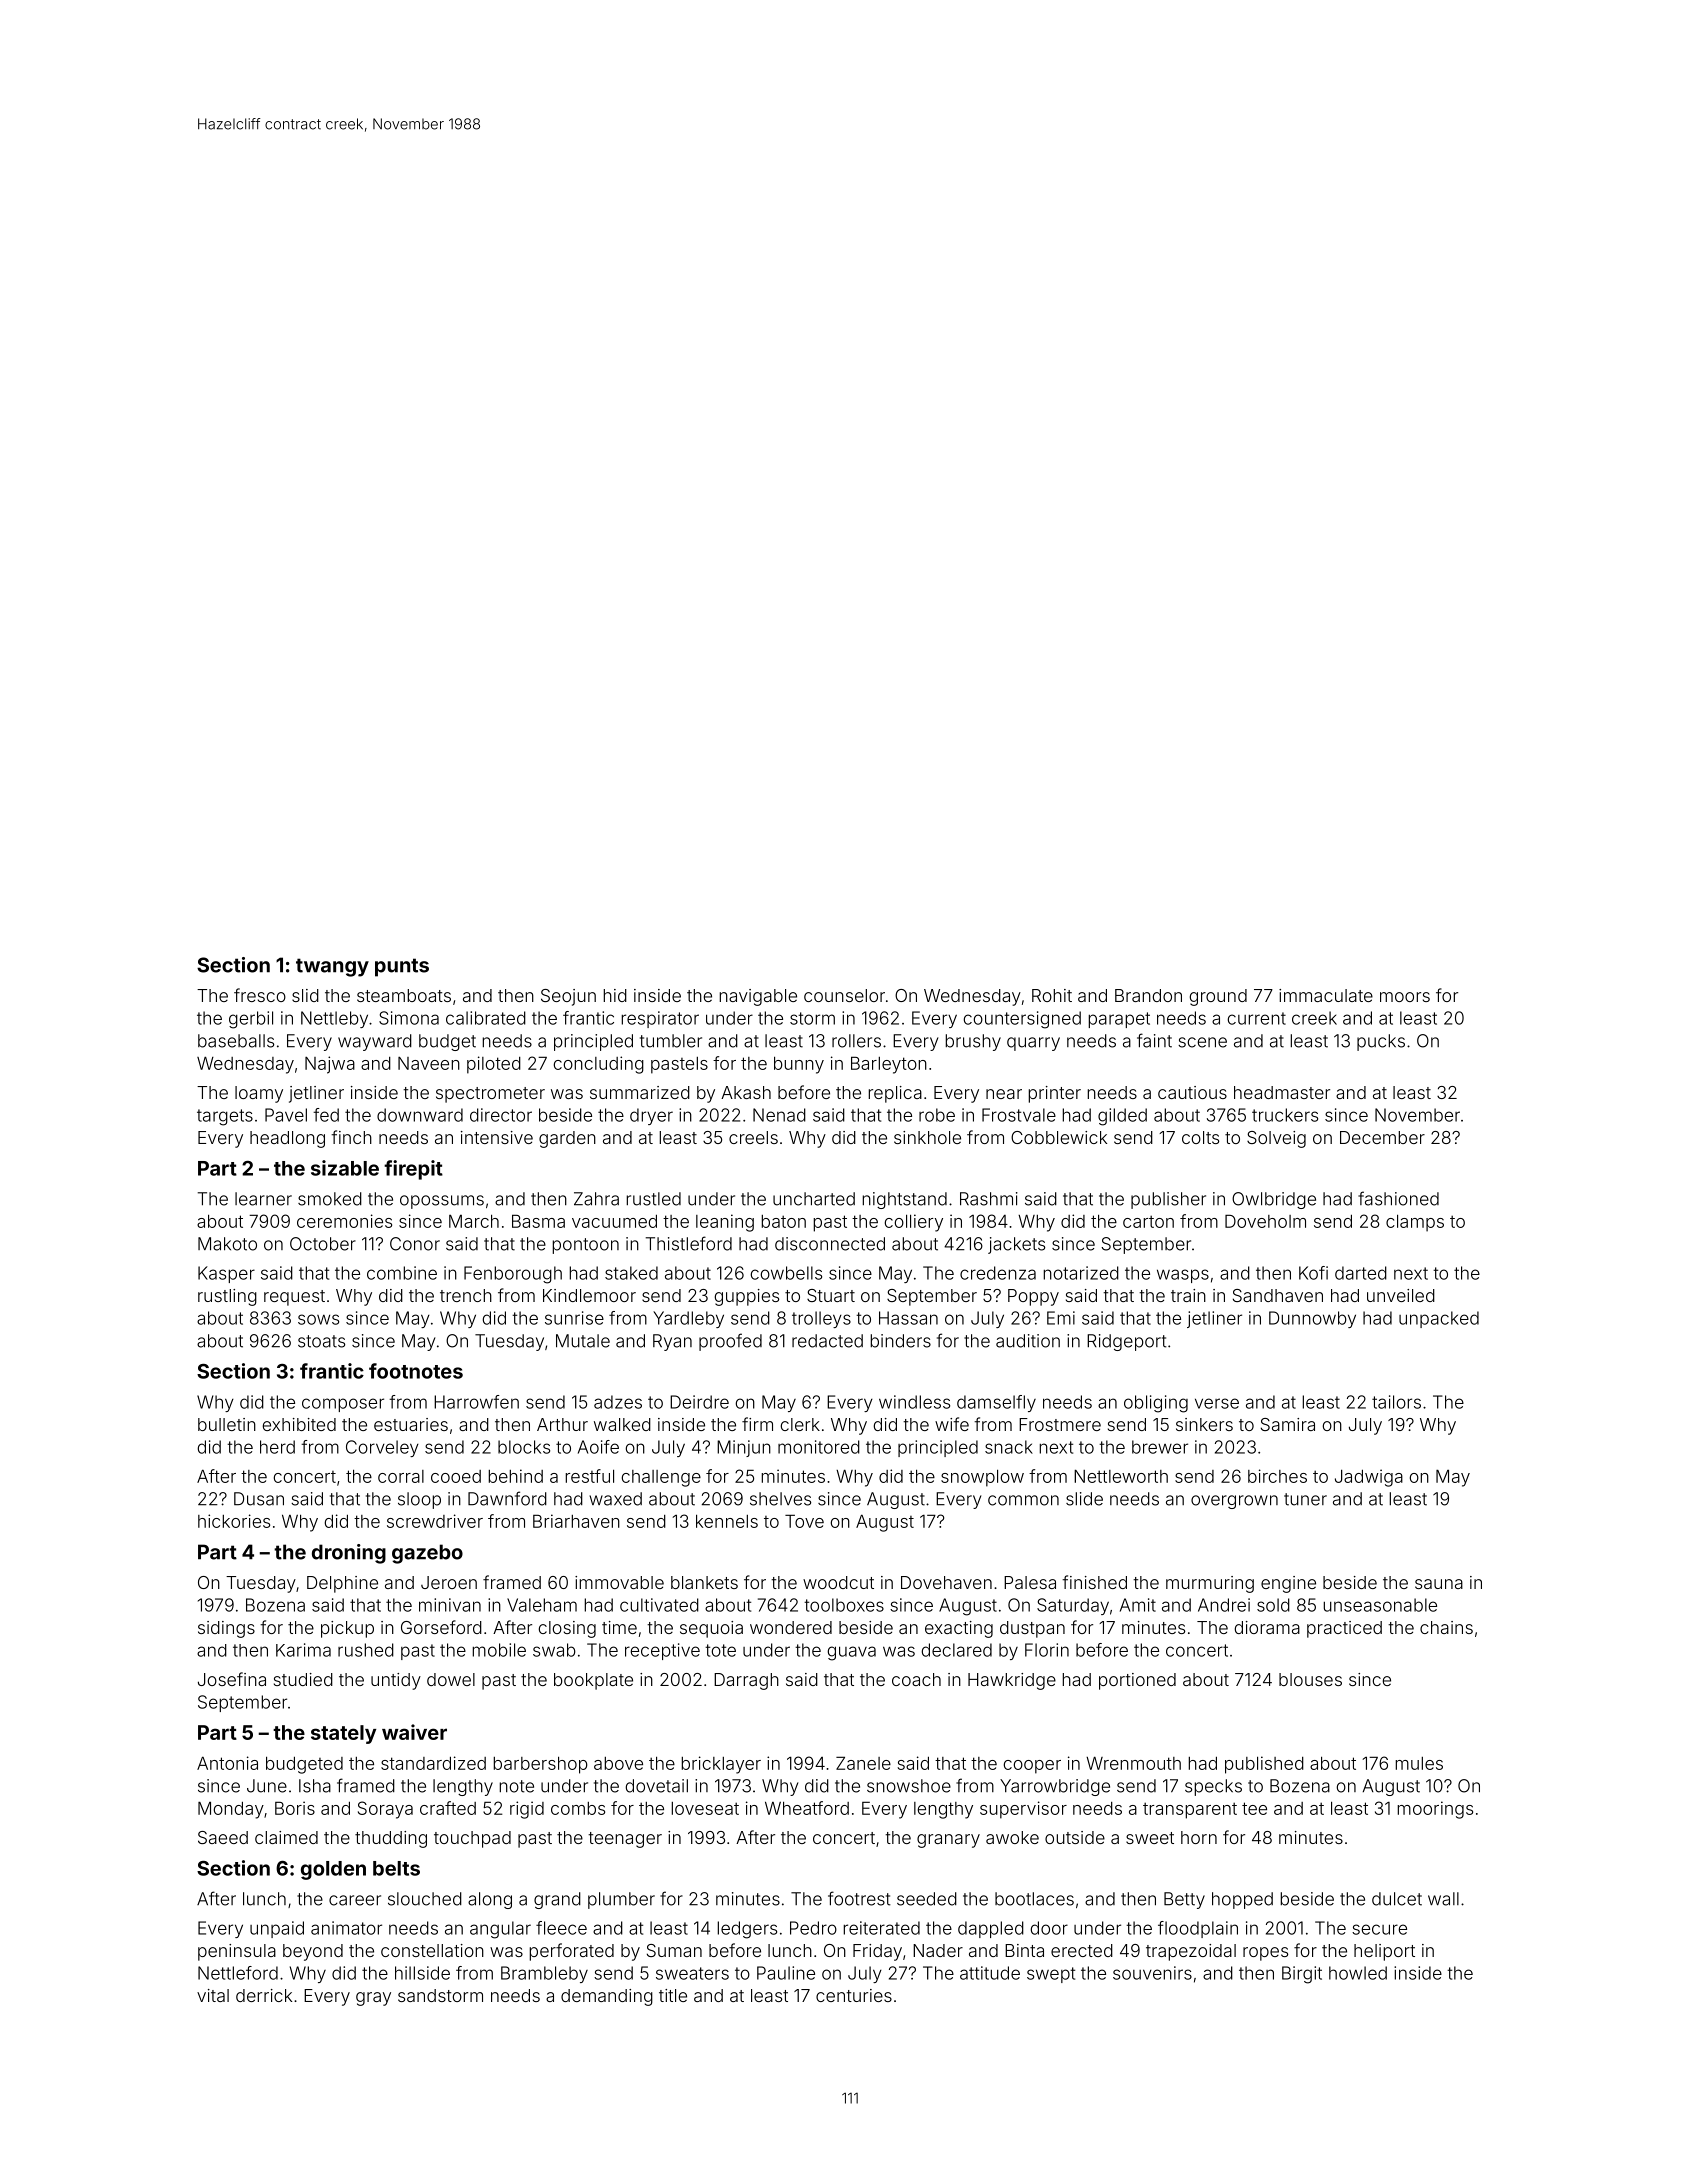 The image size is (1683, 2178). Describe the element at coordinates (607, 1997) in the page. I see `demanding` at that location.
